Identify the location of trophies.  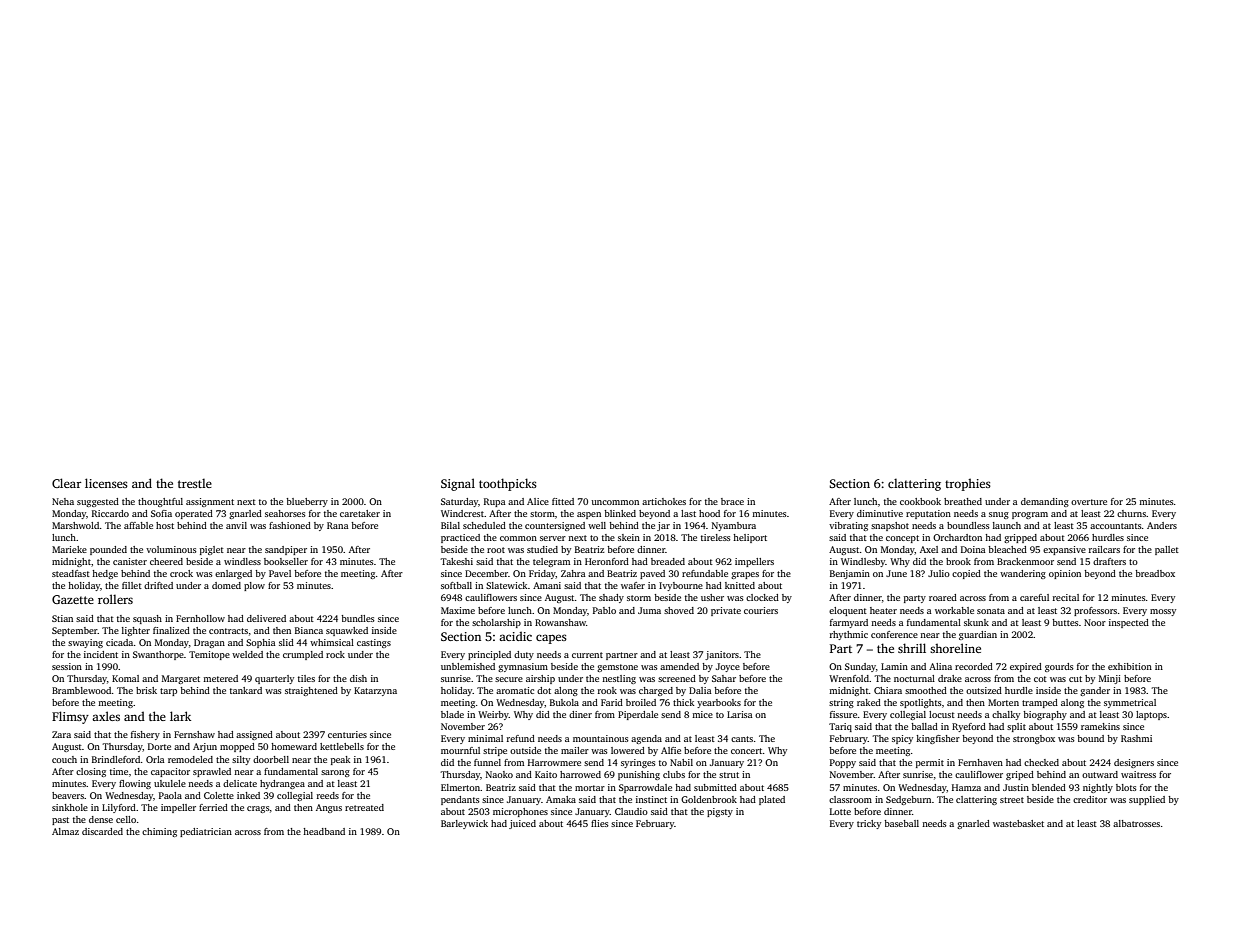
(968, 484).
